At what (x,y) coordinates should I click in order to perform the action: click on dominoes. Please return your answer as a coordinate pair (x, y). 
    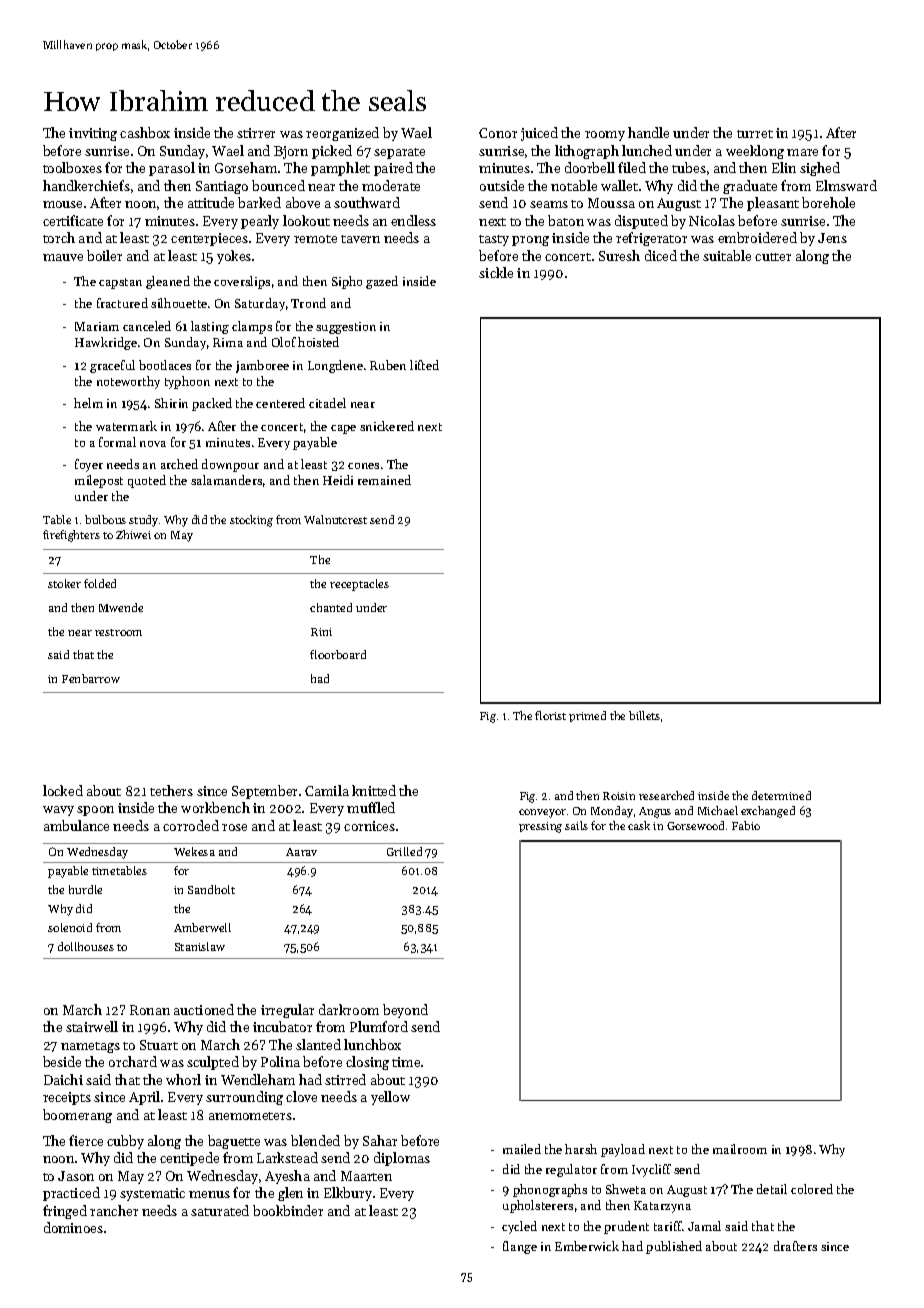
    Looking at the image, I should click on (73, 1227).
